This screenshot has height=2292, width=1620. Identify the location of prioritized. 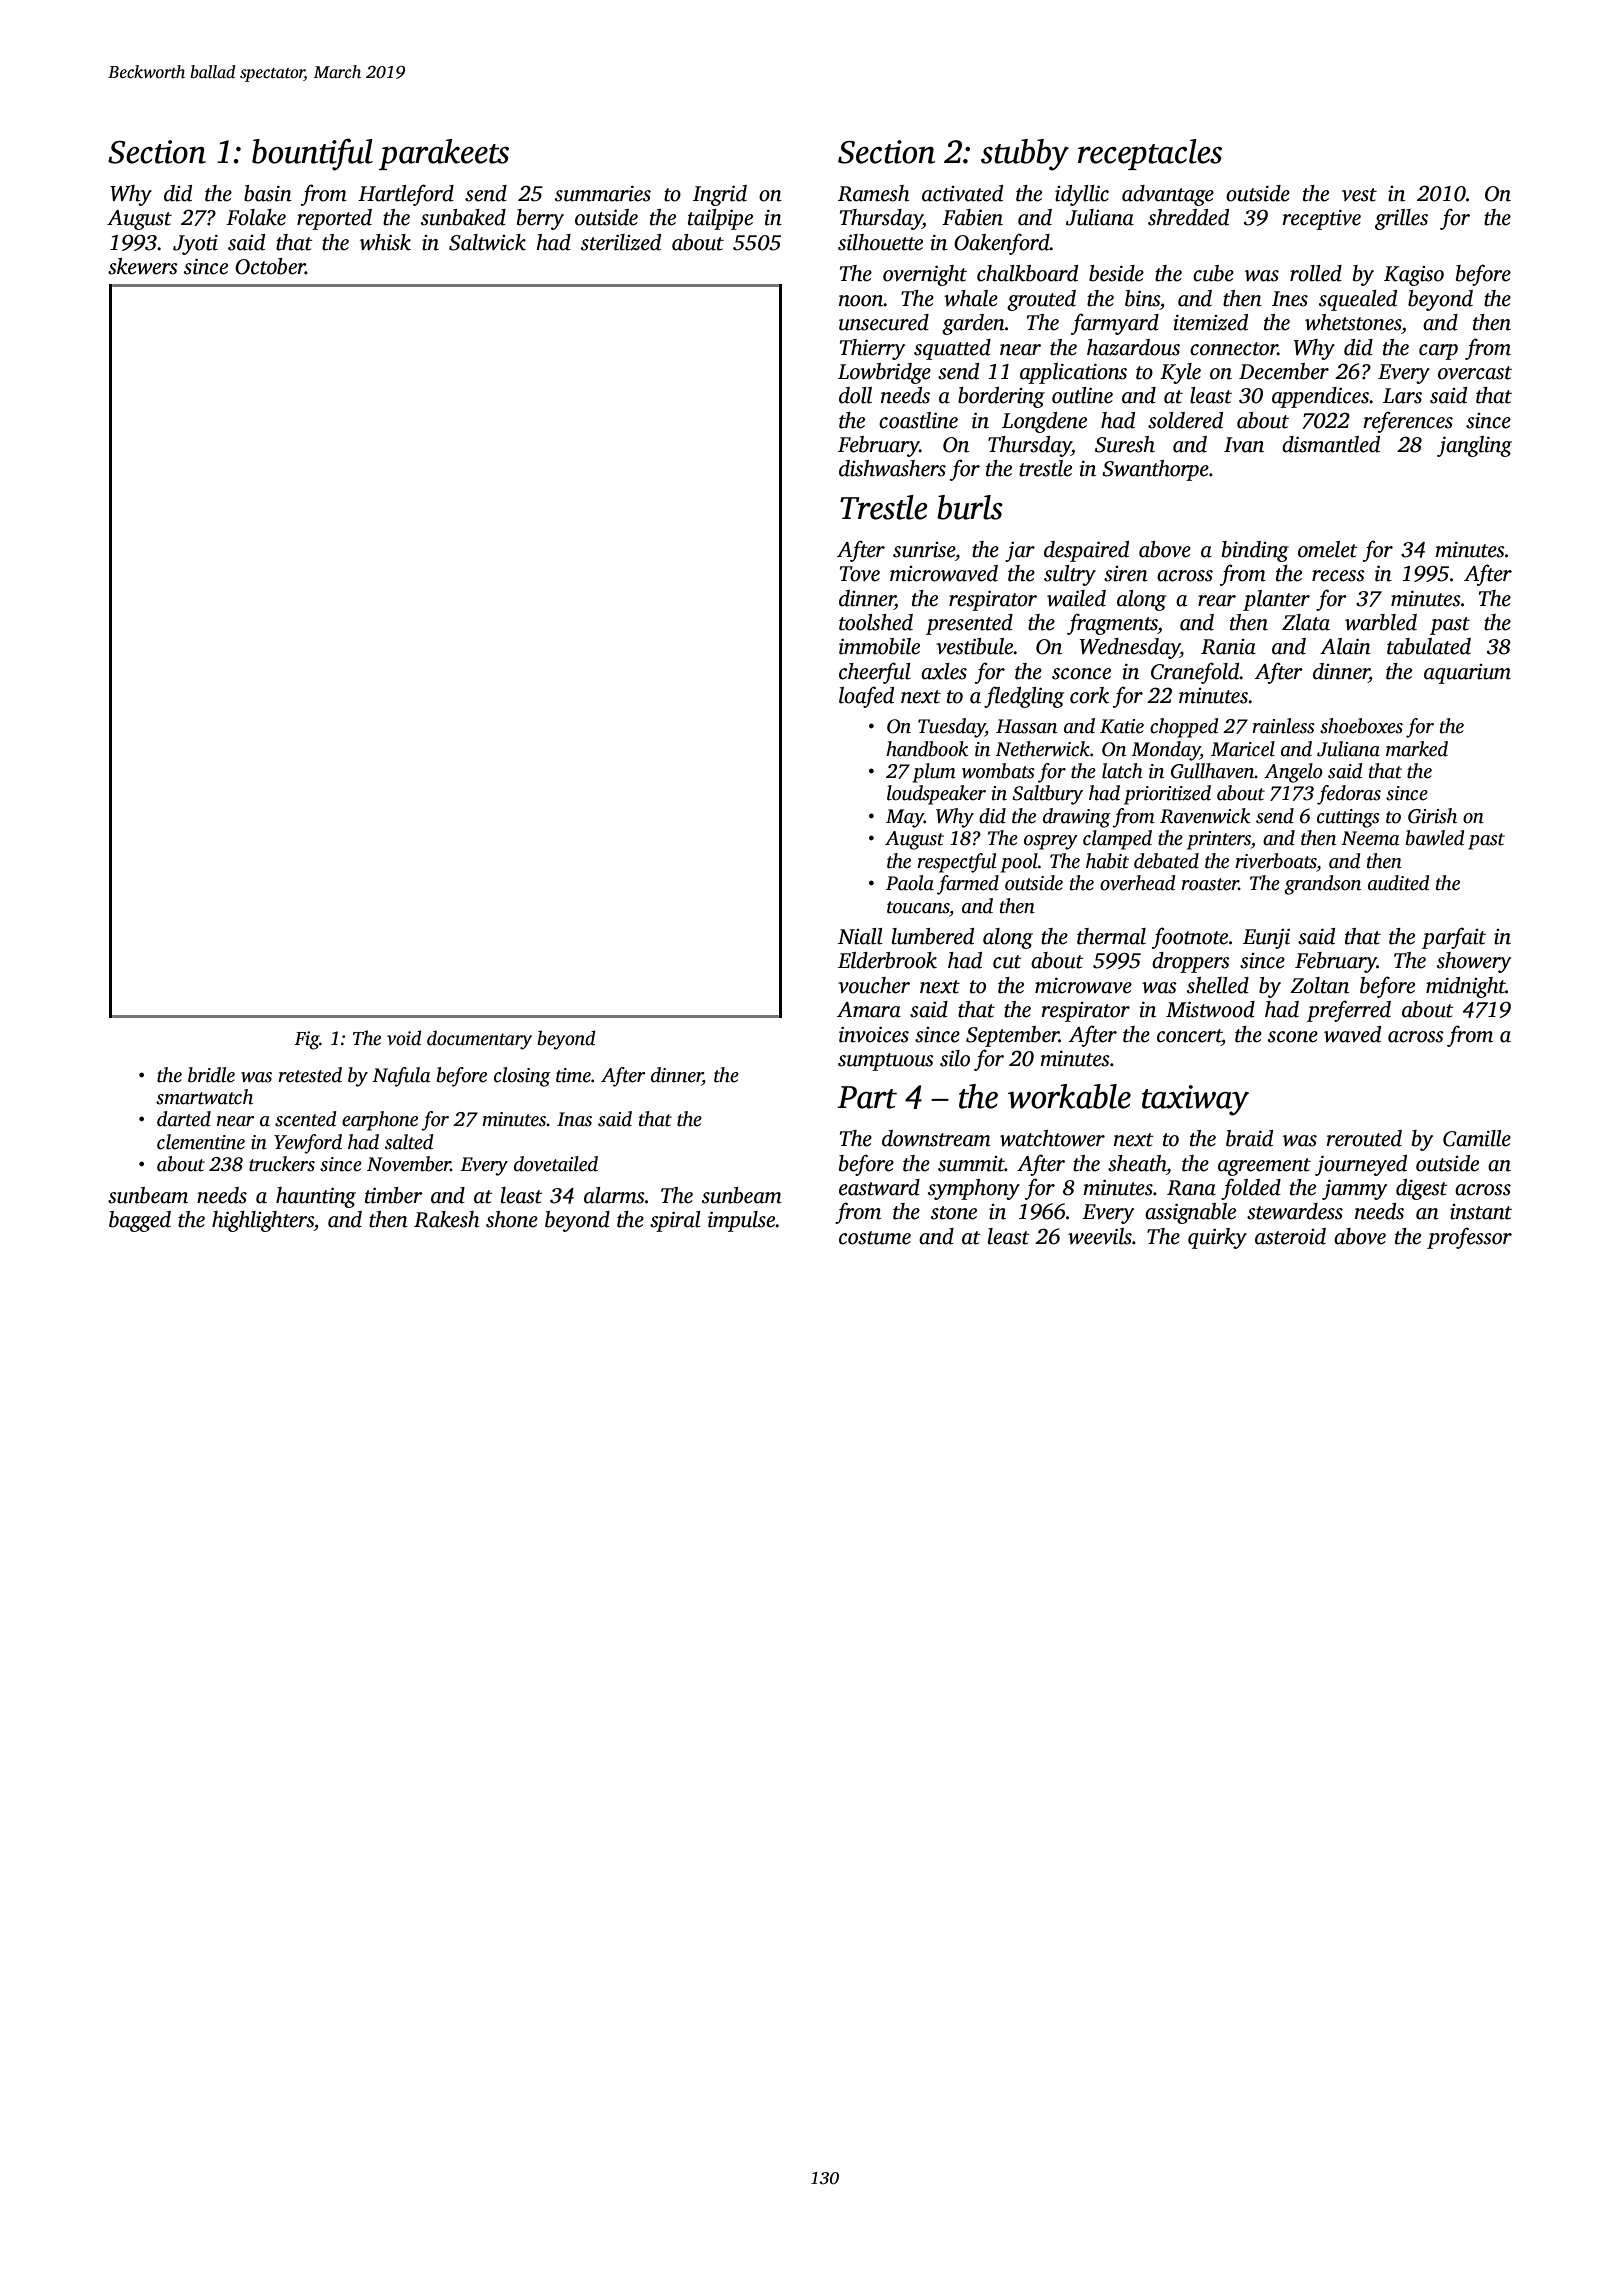
(1167, 795).
